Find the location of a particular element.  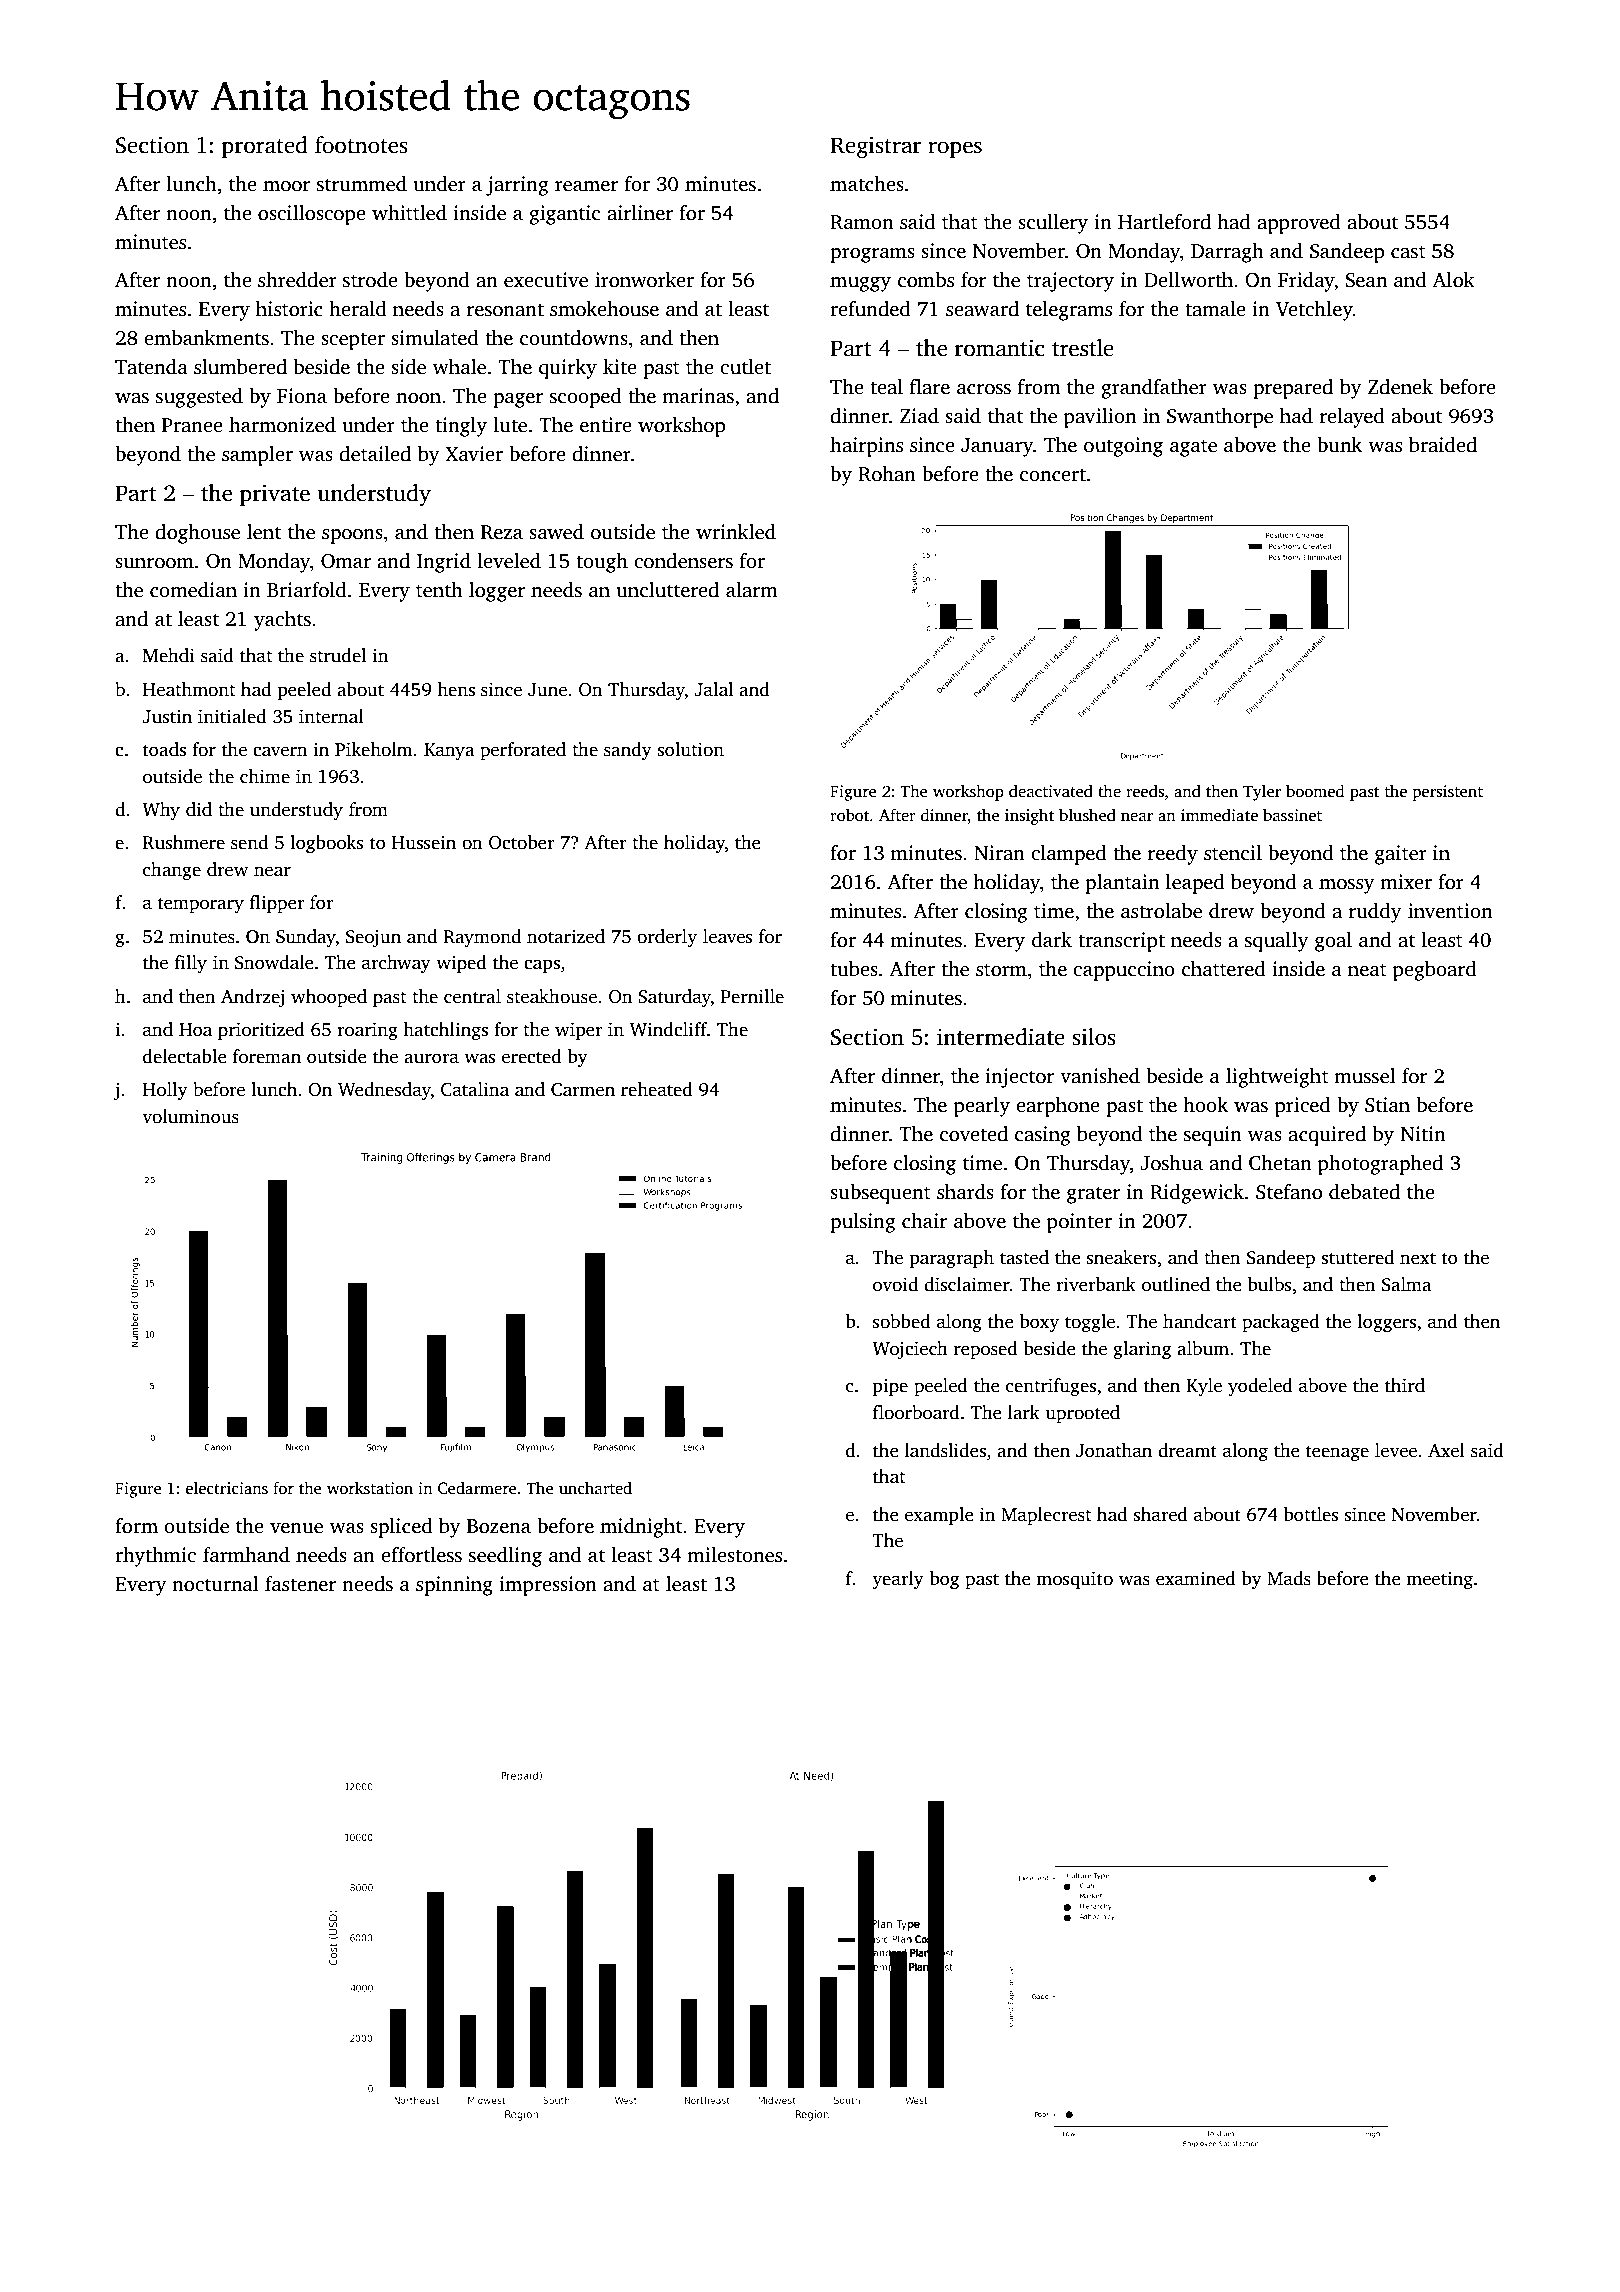

Registrar is located at coordinates (875, 147).
